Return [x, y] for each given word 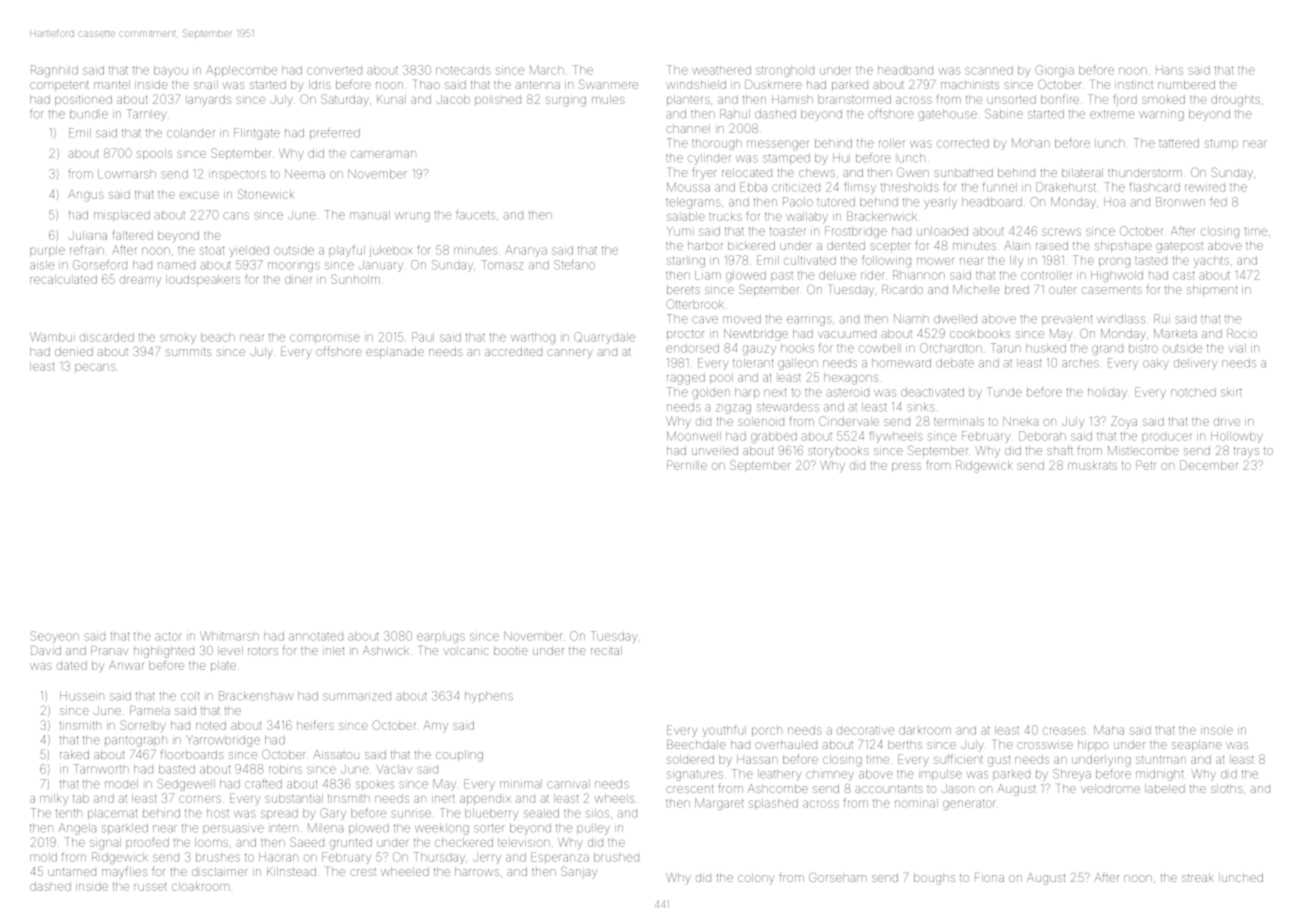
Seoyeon [54, 637]
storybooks [838, 452]
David [46, 650]
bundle [89, 114]
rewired [1205, 187]
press [906, 467]
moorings [294, 267]
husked [1046, 348]
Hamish [792, 99]
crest [363, 872]
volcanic [465, 650]
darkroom [925, 730]
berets [683, 289]
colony [756, 879]
